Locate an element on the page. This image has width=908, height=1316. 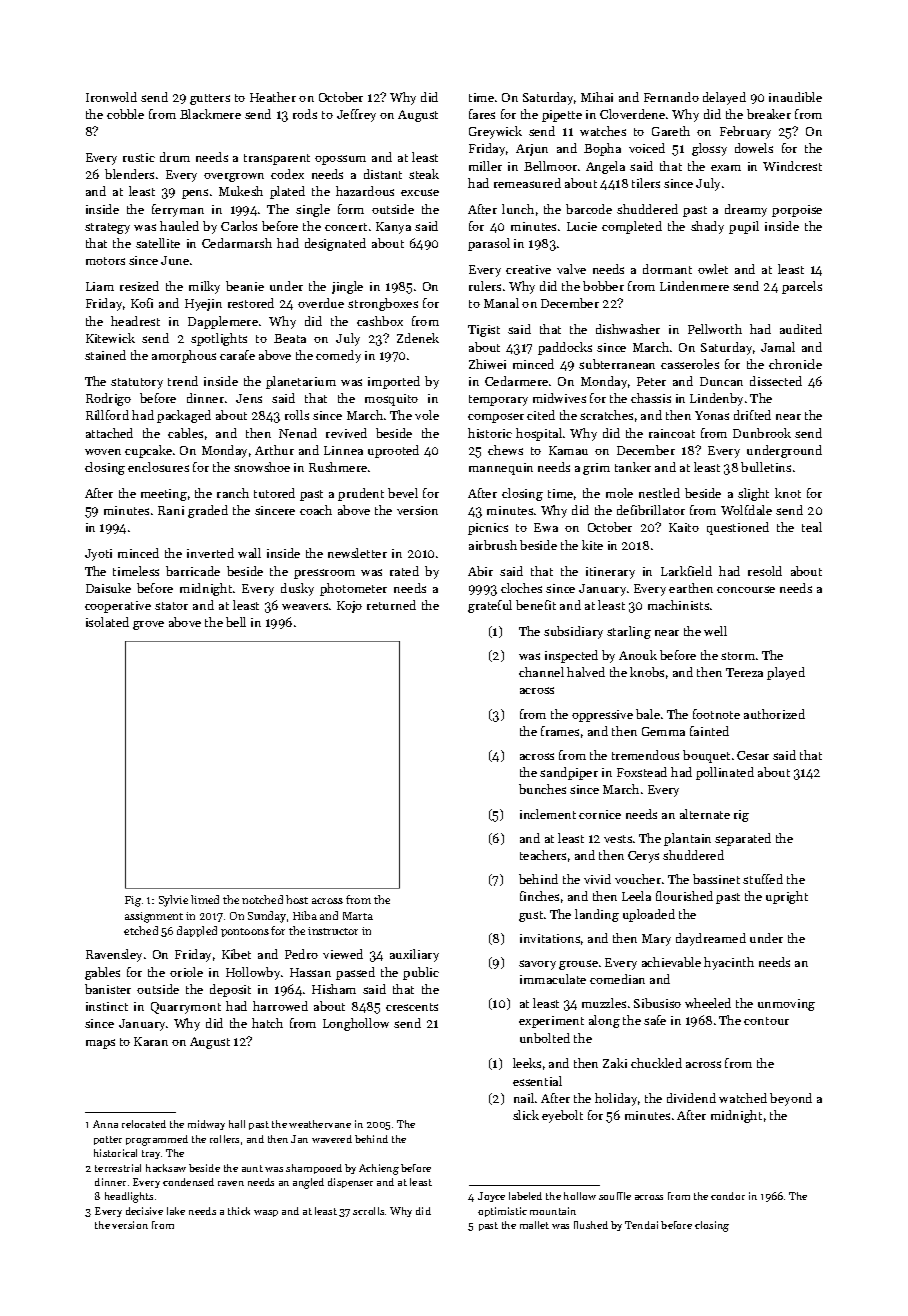
grove is located at coordinates (148, 625).
